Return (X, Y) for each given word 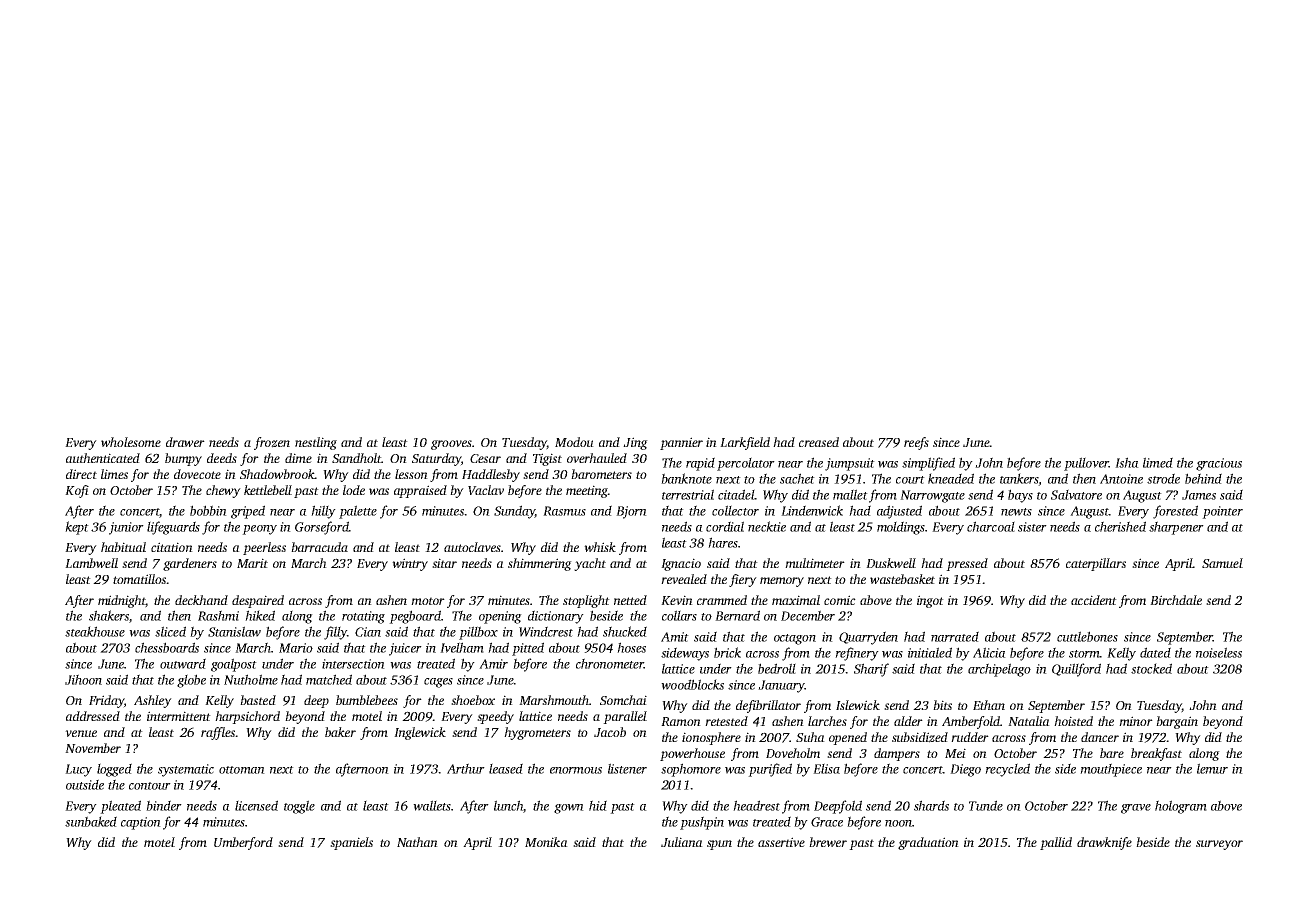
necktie (767, 526)
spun (719, 845)
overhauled (597, 458)
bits (942, 705)
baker (340, 732)
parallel (625, 717)
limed (1158, 462)
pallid (1056, 843)
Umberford (243, 843)
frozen (272, 443)
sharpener (1176, 528)
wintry (410, 564)
